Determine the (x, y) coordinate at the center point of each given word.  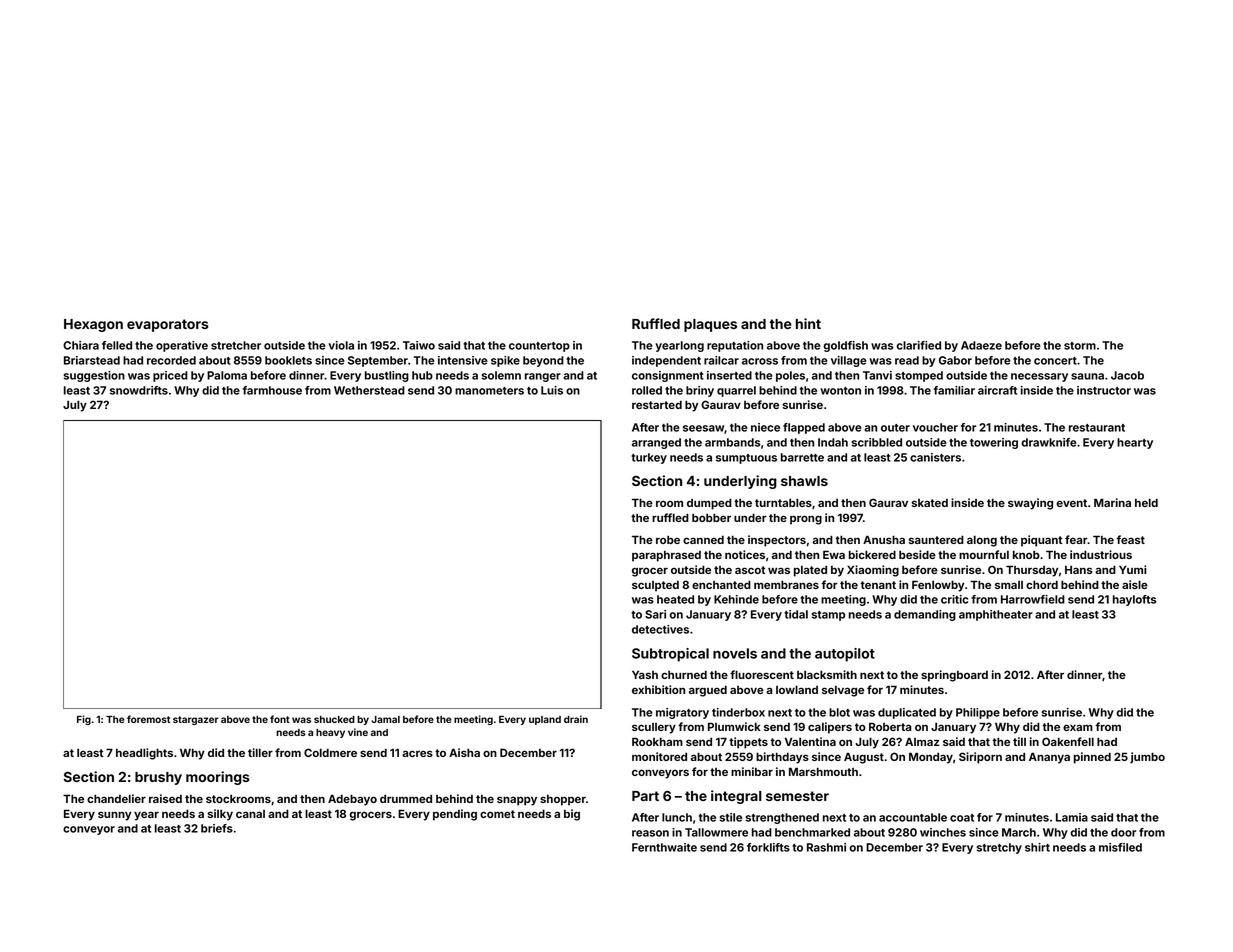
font (280, 719)
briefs (217, 828)
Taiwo (419, 345)
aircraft (997, 390)
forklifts (768, 847)
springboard (954, 676)
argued (708, 691)
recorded (171, 360)
